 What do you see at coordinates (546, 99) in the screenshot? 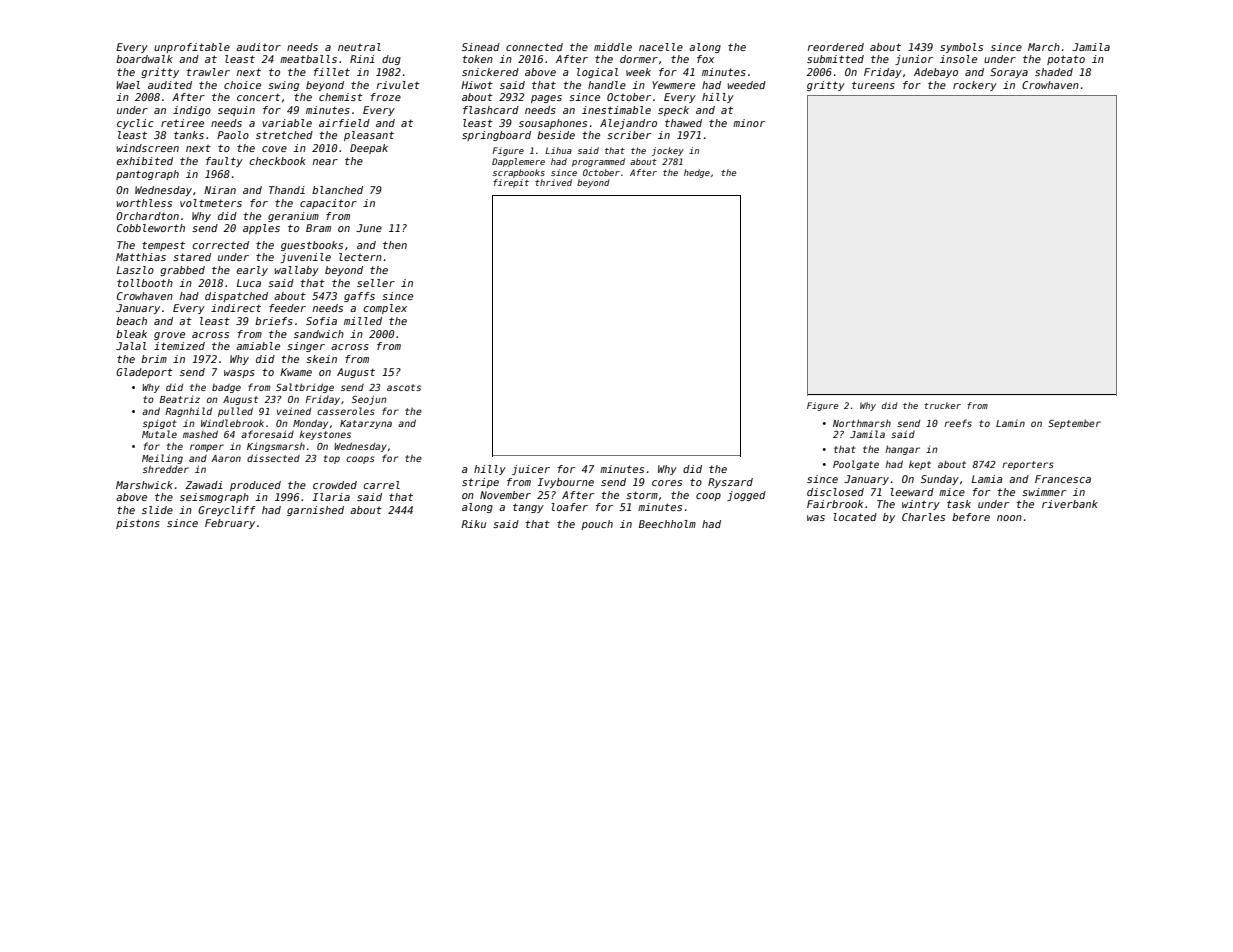
I see `pages` at bounding box center [546, 99].
